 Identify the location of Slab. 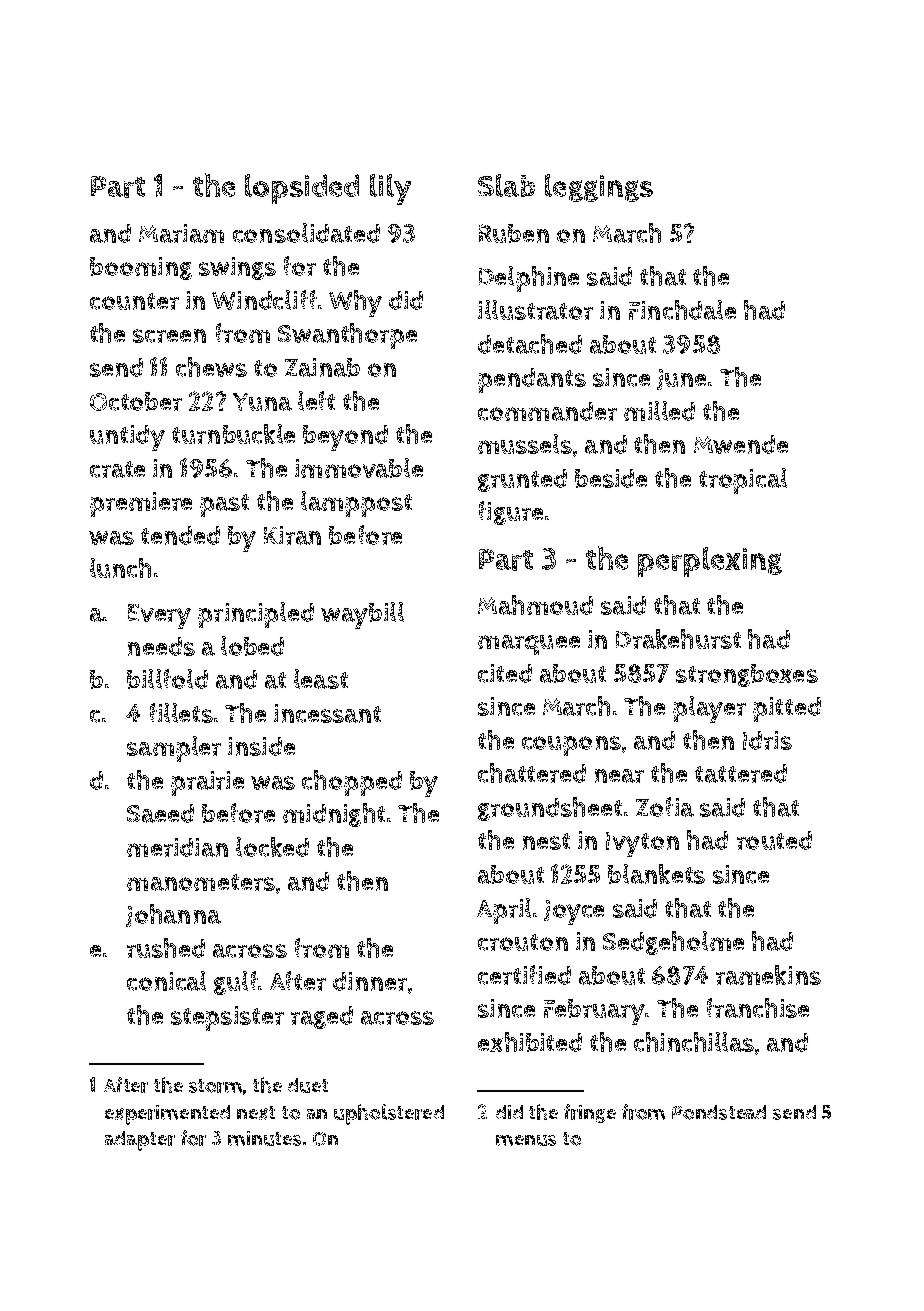
(506, 185).
